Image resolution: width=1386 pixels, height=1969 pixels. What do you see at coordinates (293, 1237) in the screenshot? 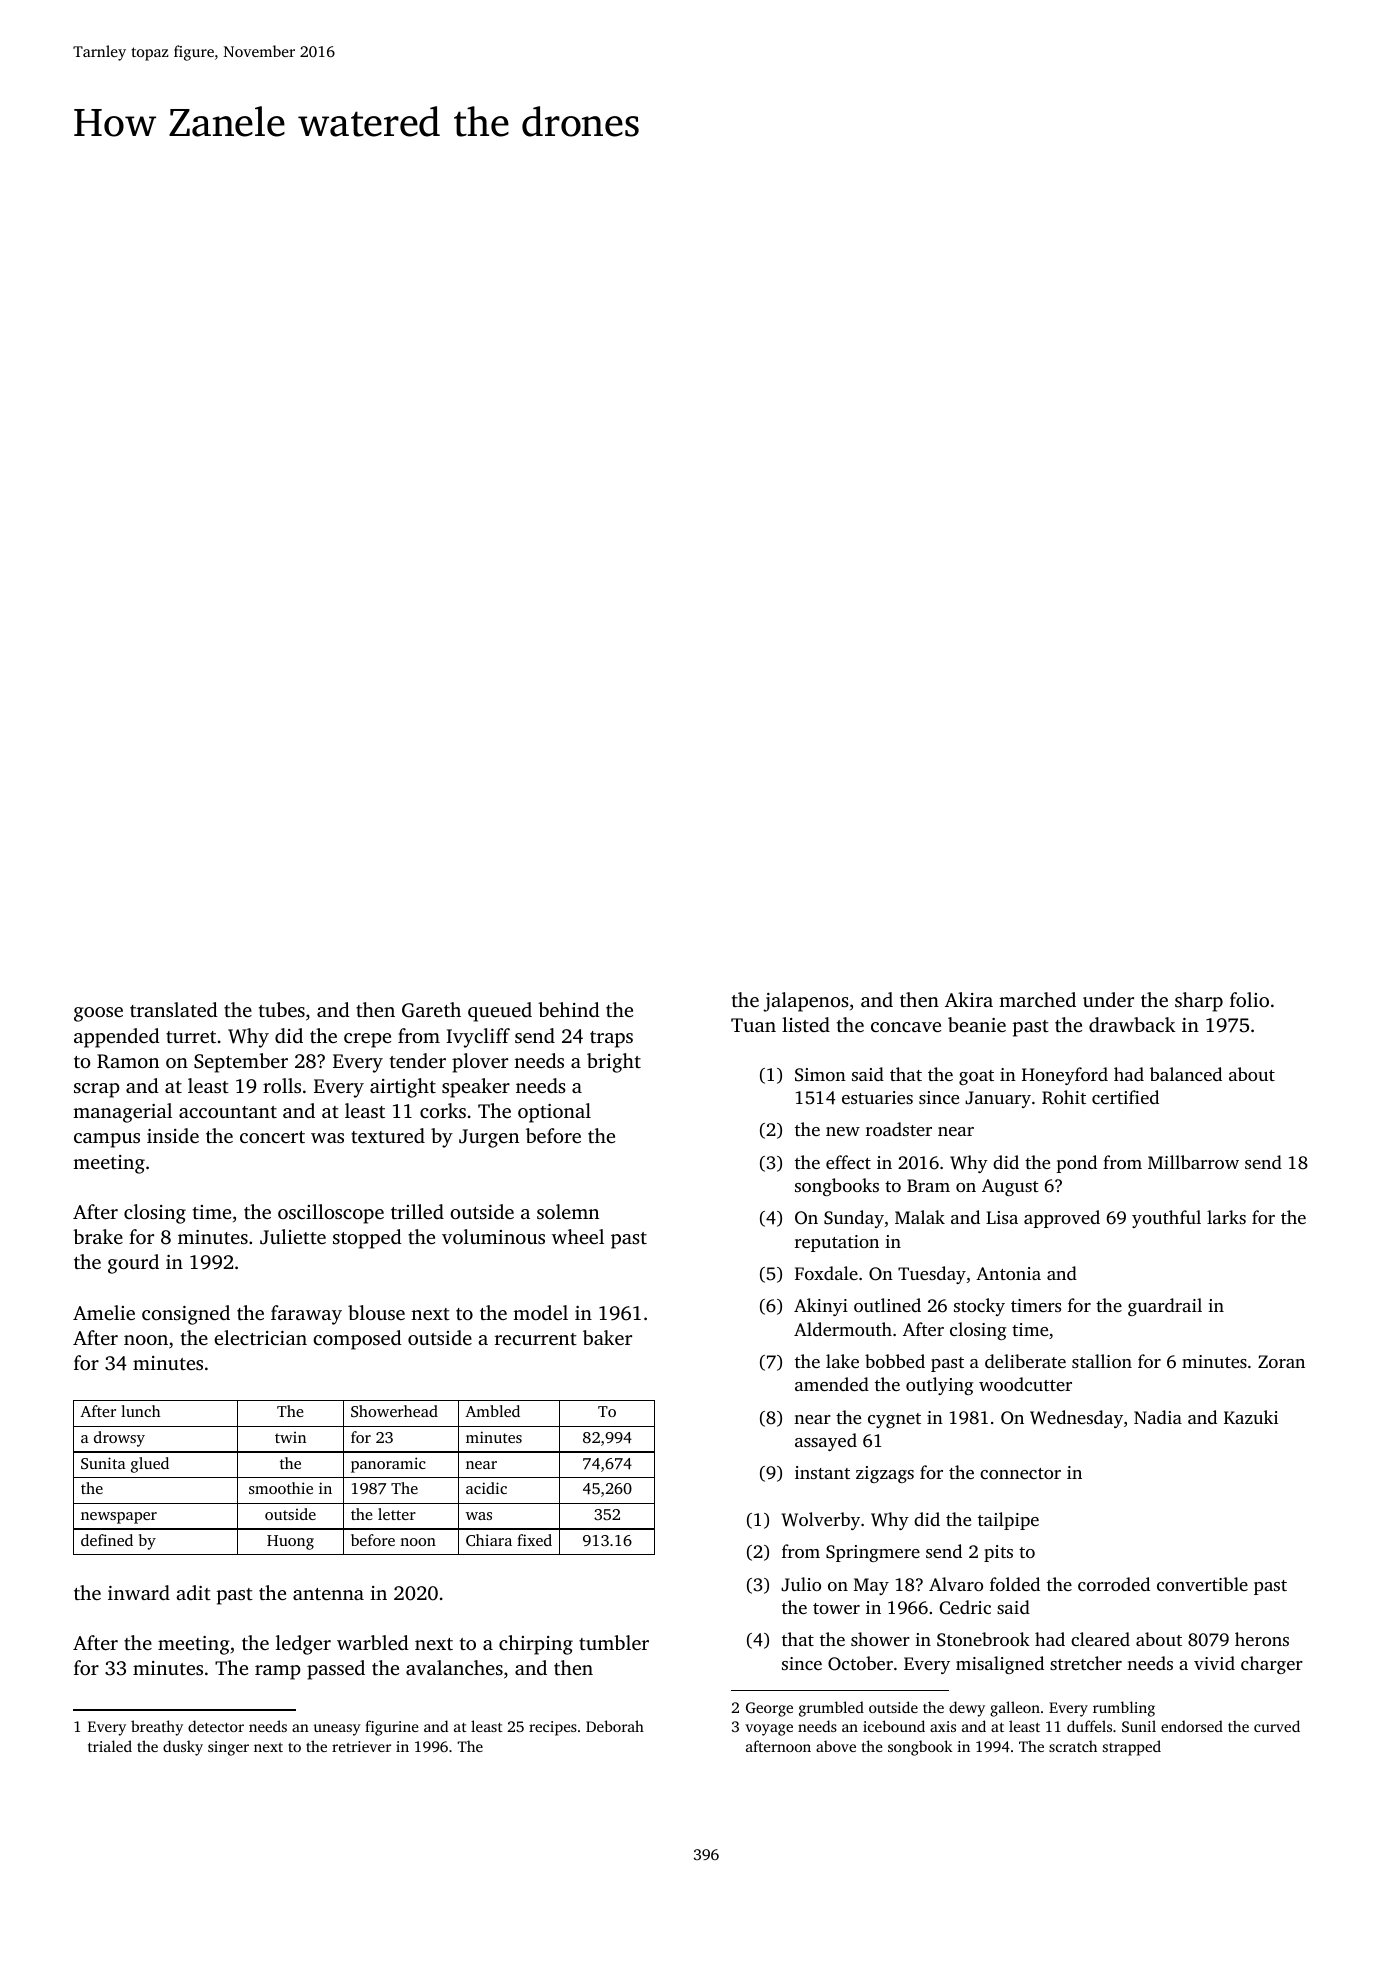
I see `Juliette` at bounding box center [293, 1237].
